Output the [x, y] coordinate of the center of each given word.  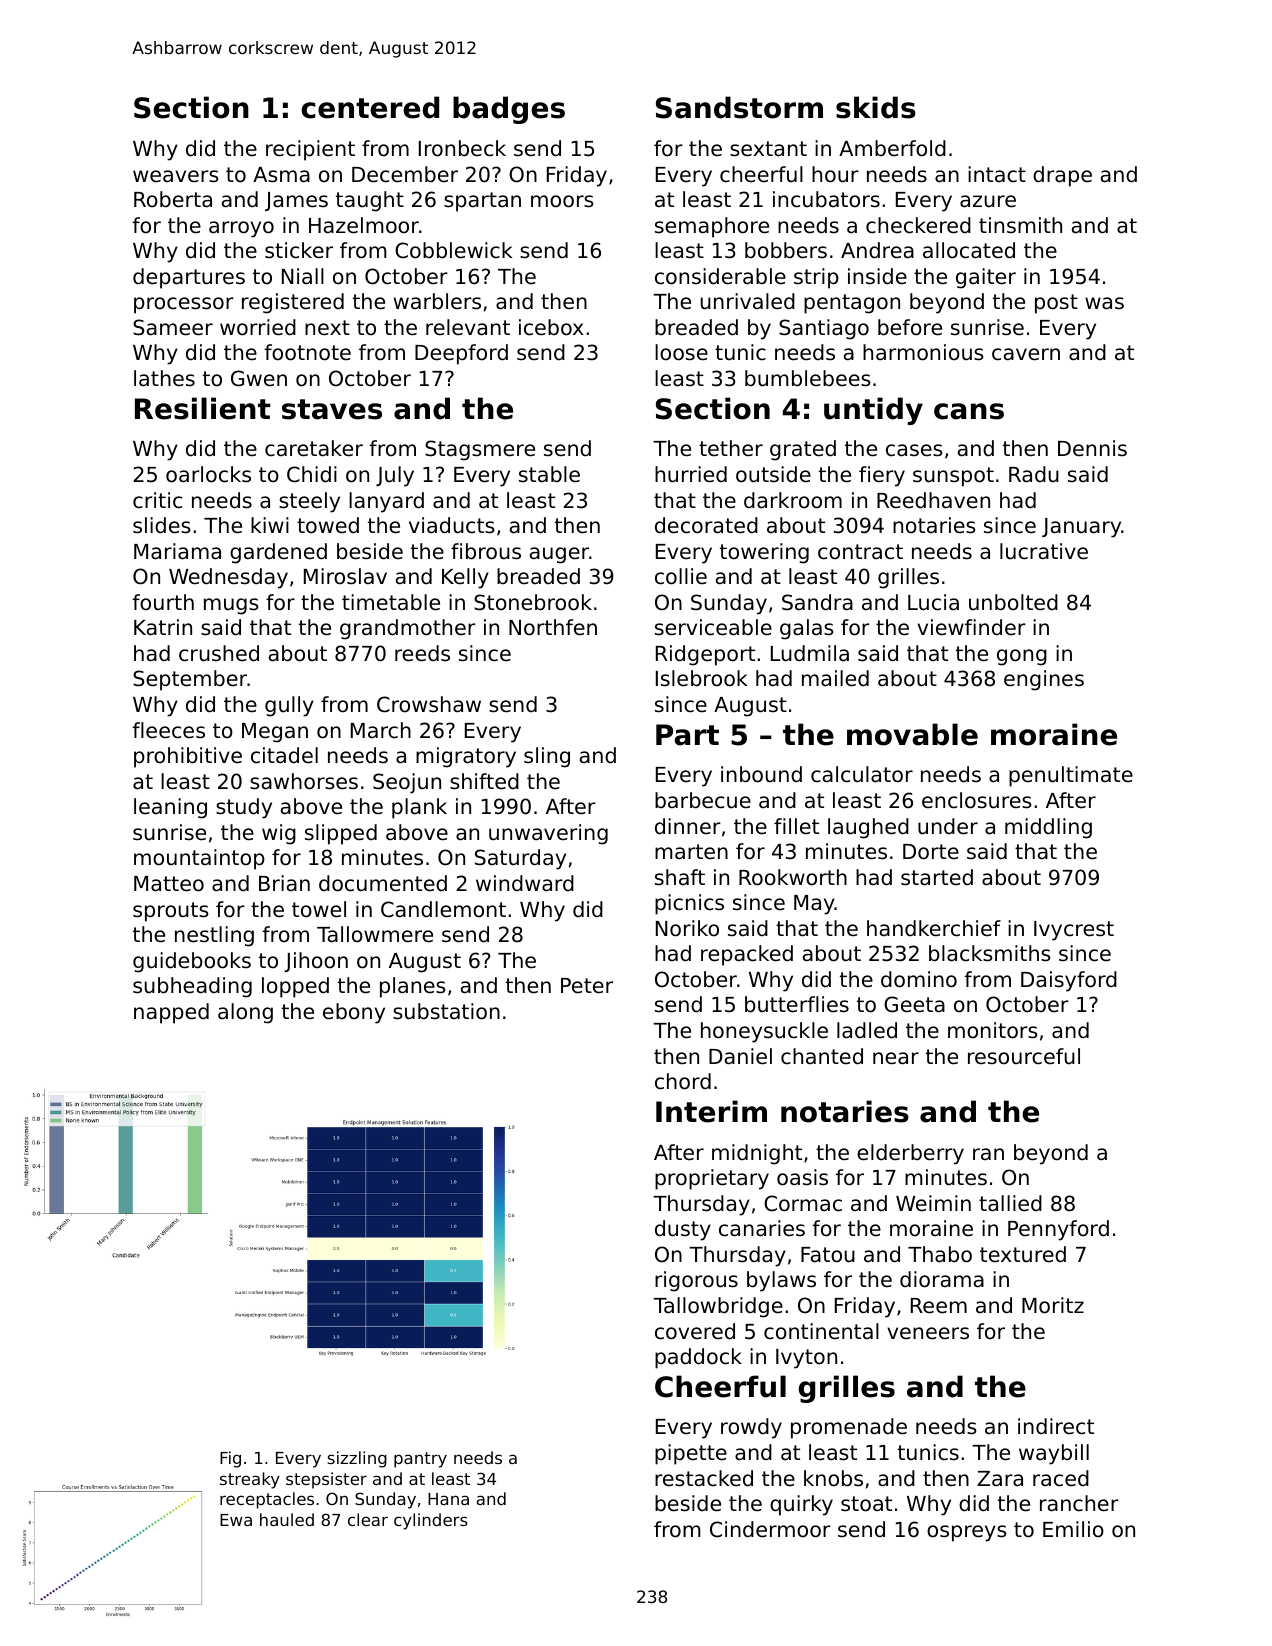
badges [509, 110]
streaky [250, 1480]
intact [997, 174]
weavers [175, 176]
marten [691, 852]
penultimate [1071, 776]
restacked [704, 1478]
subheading [192, 987]
